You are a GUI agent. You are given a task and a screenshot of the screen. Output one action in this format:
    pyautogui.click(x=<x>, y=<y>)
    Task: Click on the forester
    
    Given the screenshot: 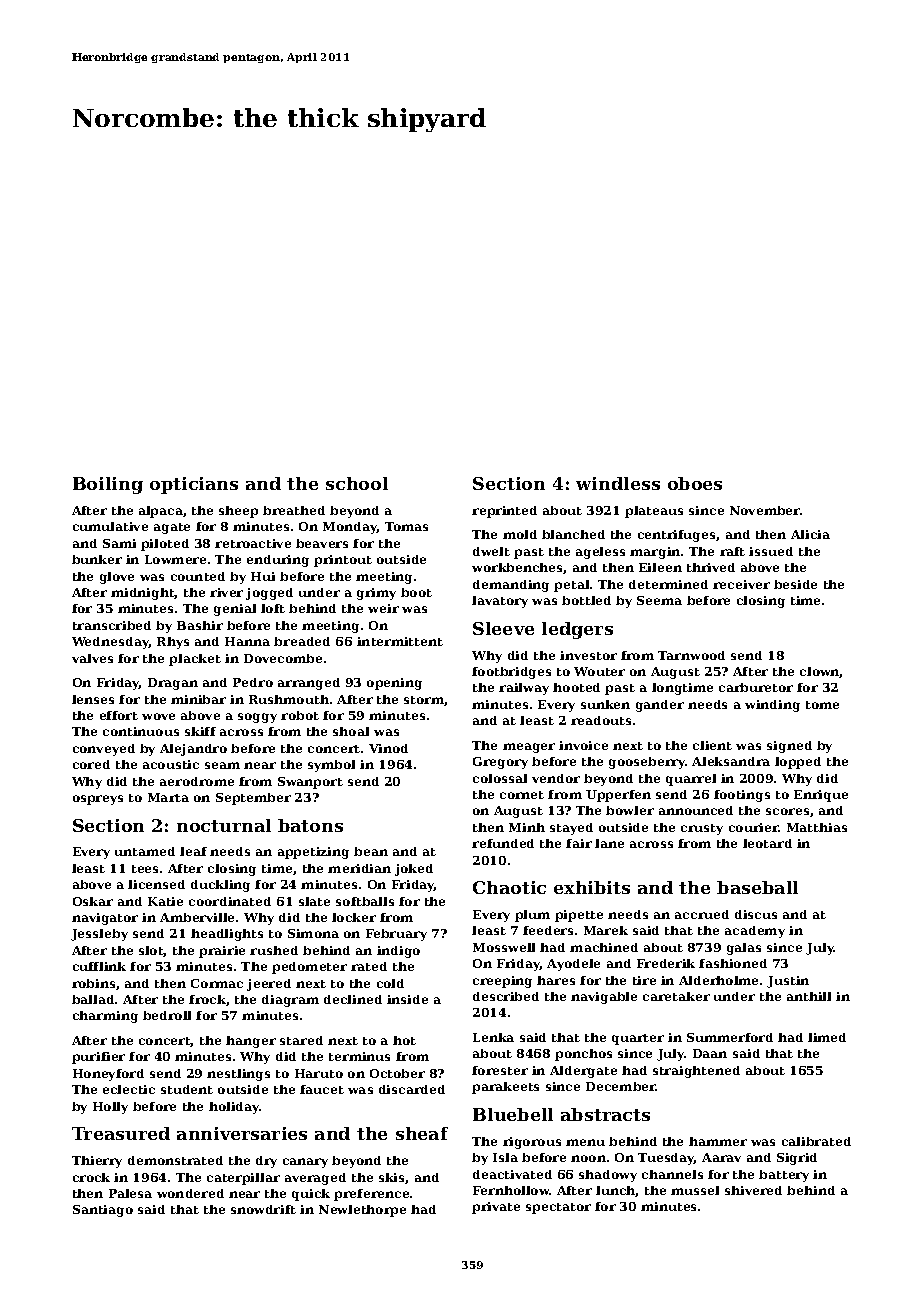 What is the action you would take?
    pyautogui.click(x=500, y=1070)
